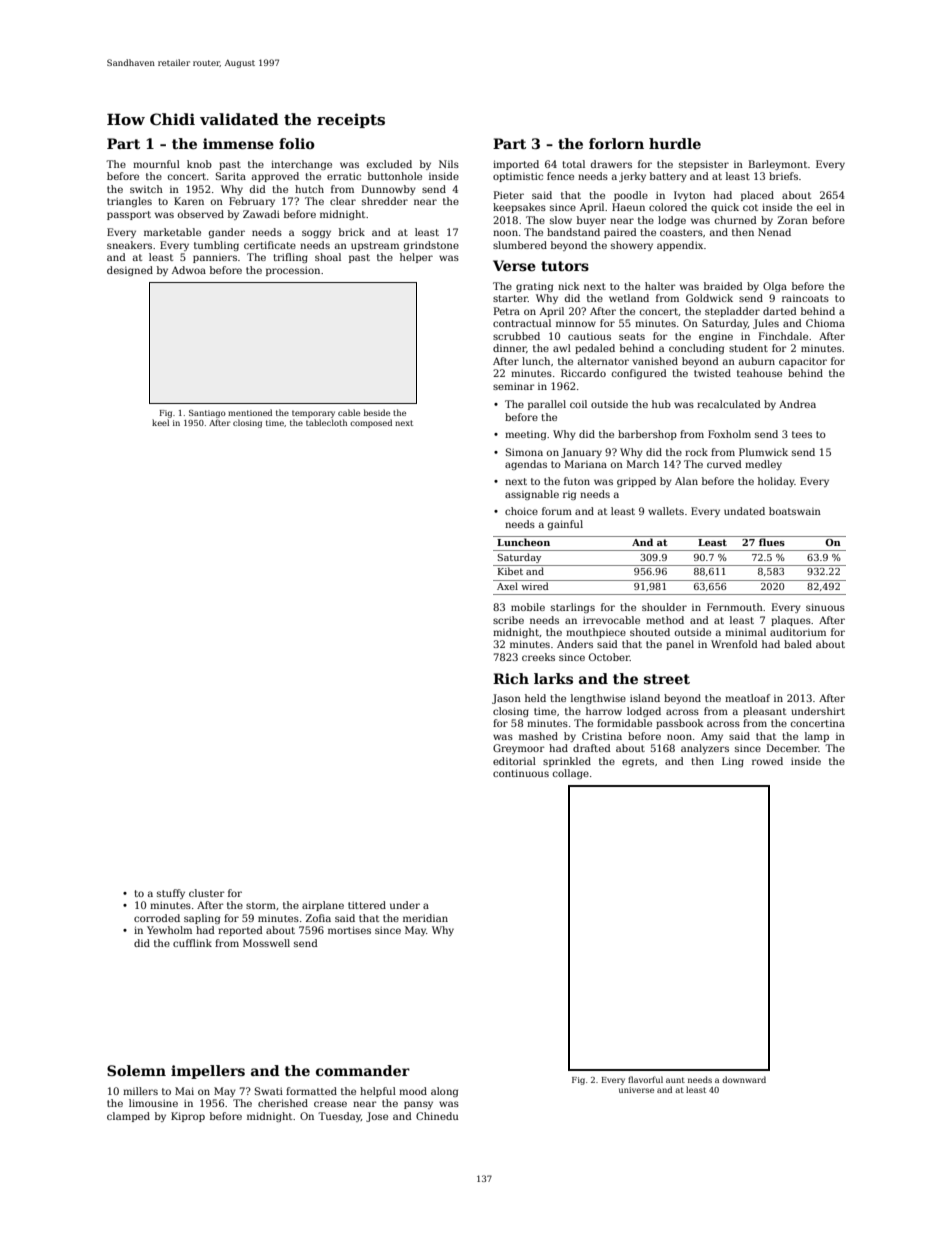  I want to click on keel, so click(160, 422).
